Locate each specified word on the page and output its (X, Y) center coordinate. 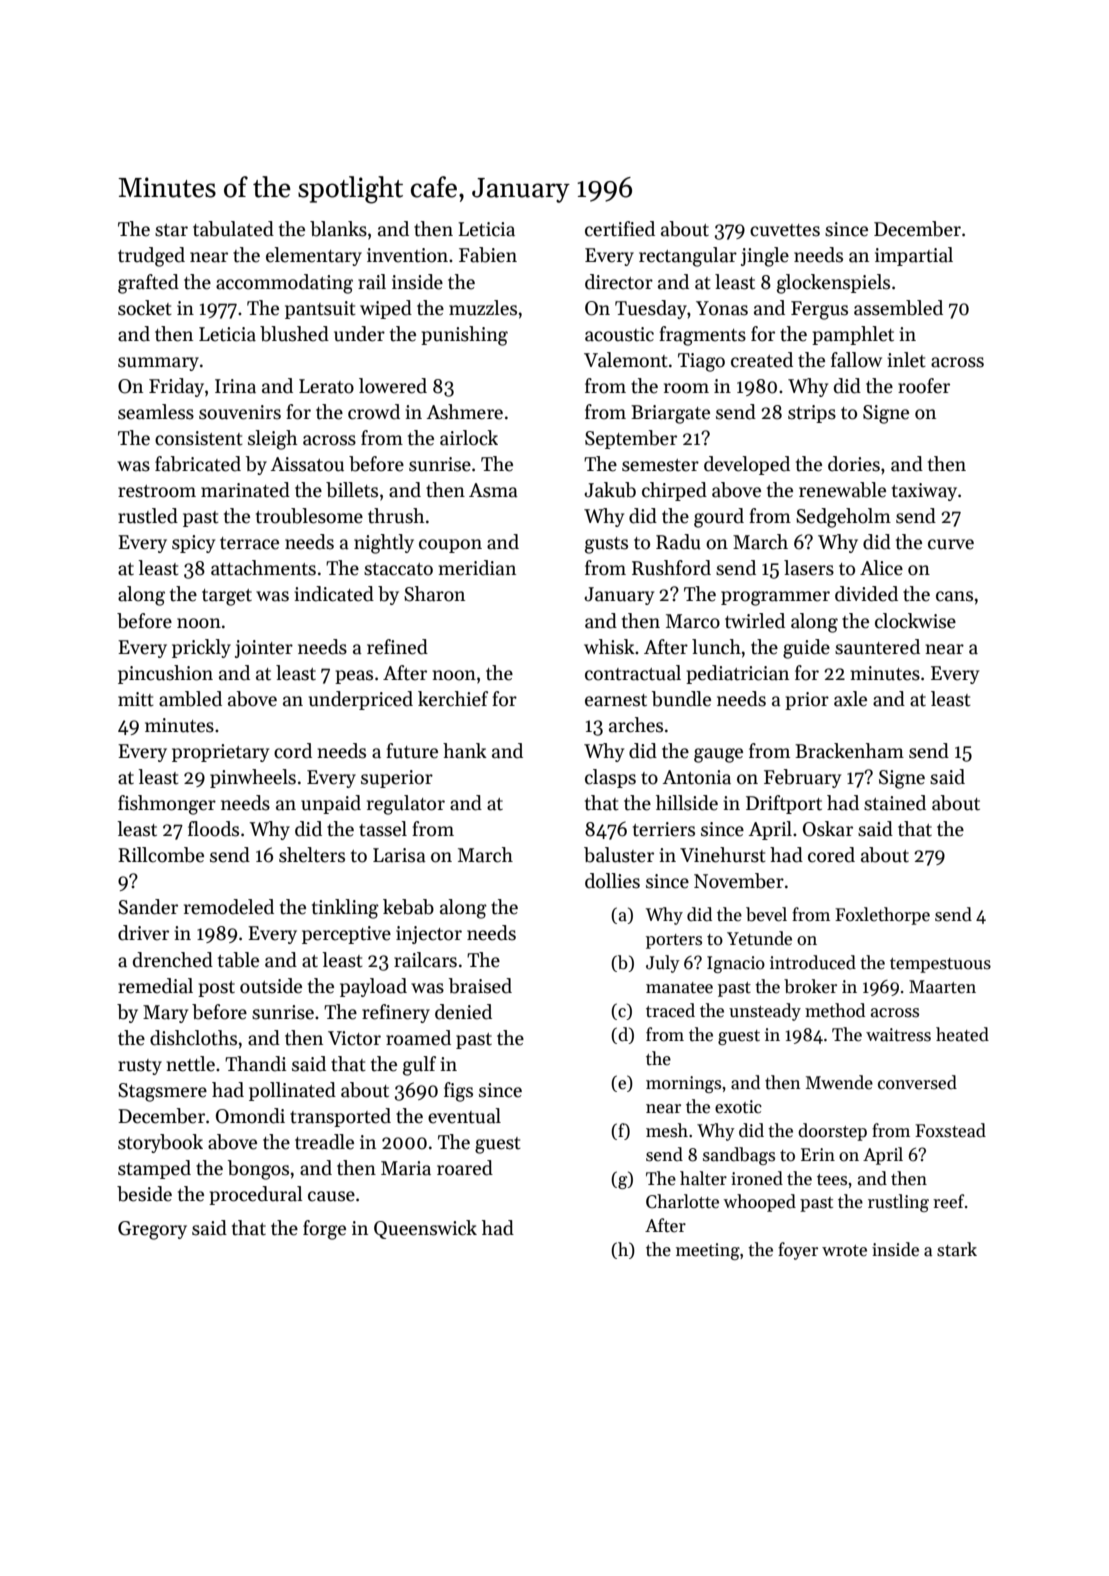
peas (354, 677)
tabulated (233, 229)
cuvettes (785, 230)
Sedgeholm (843, 518)
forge (324, 1230)
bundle (681, 699)
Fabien (488, 255)
